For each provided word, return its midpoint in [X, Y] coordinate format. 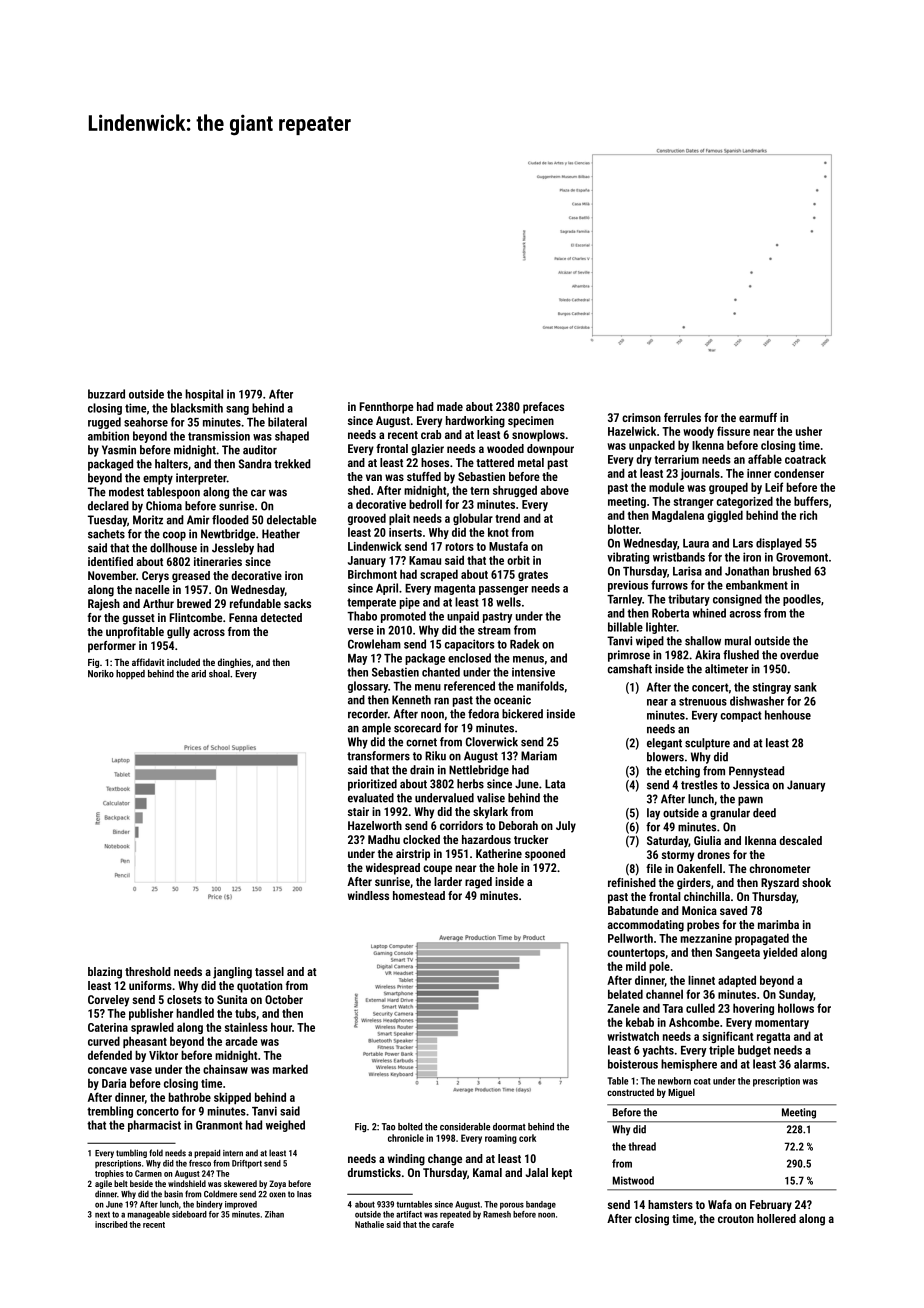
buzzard [106, 394]
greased [191, 577]
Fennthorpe [386, 408]
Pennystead [756, 772]
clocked [421, 839]
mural [738, 641]
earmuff [758, 417]
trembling [110, 1112]
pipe [410, 603]
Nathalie [369, 1224]
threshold [148, 971]
